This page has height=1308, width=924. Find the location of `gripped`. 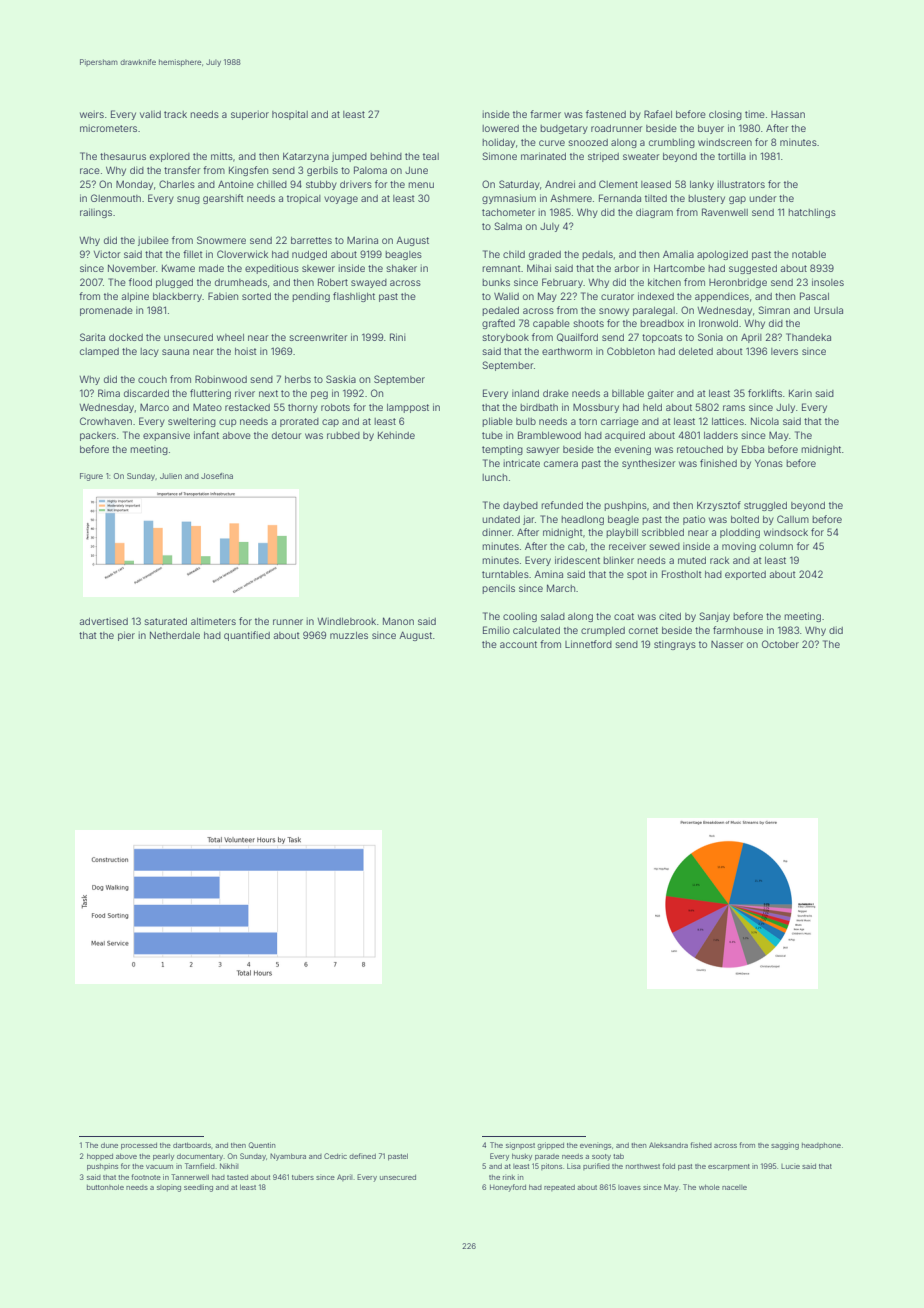

gripped is located at coordinates (550, 1146).
